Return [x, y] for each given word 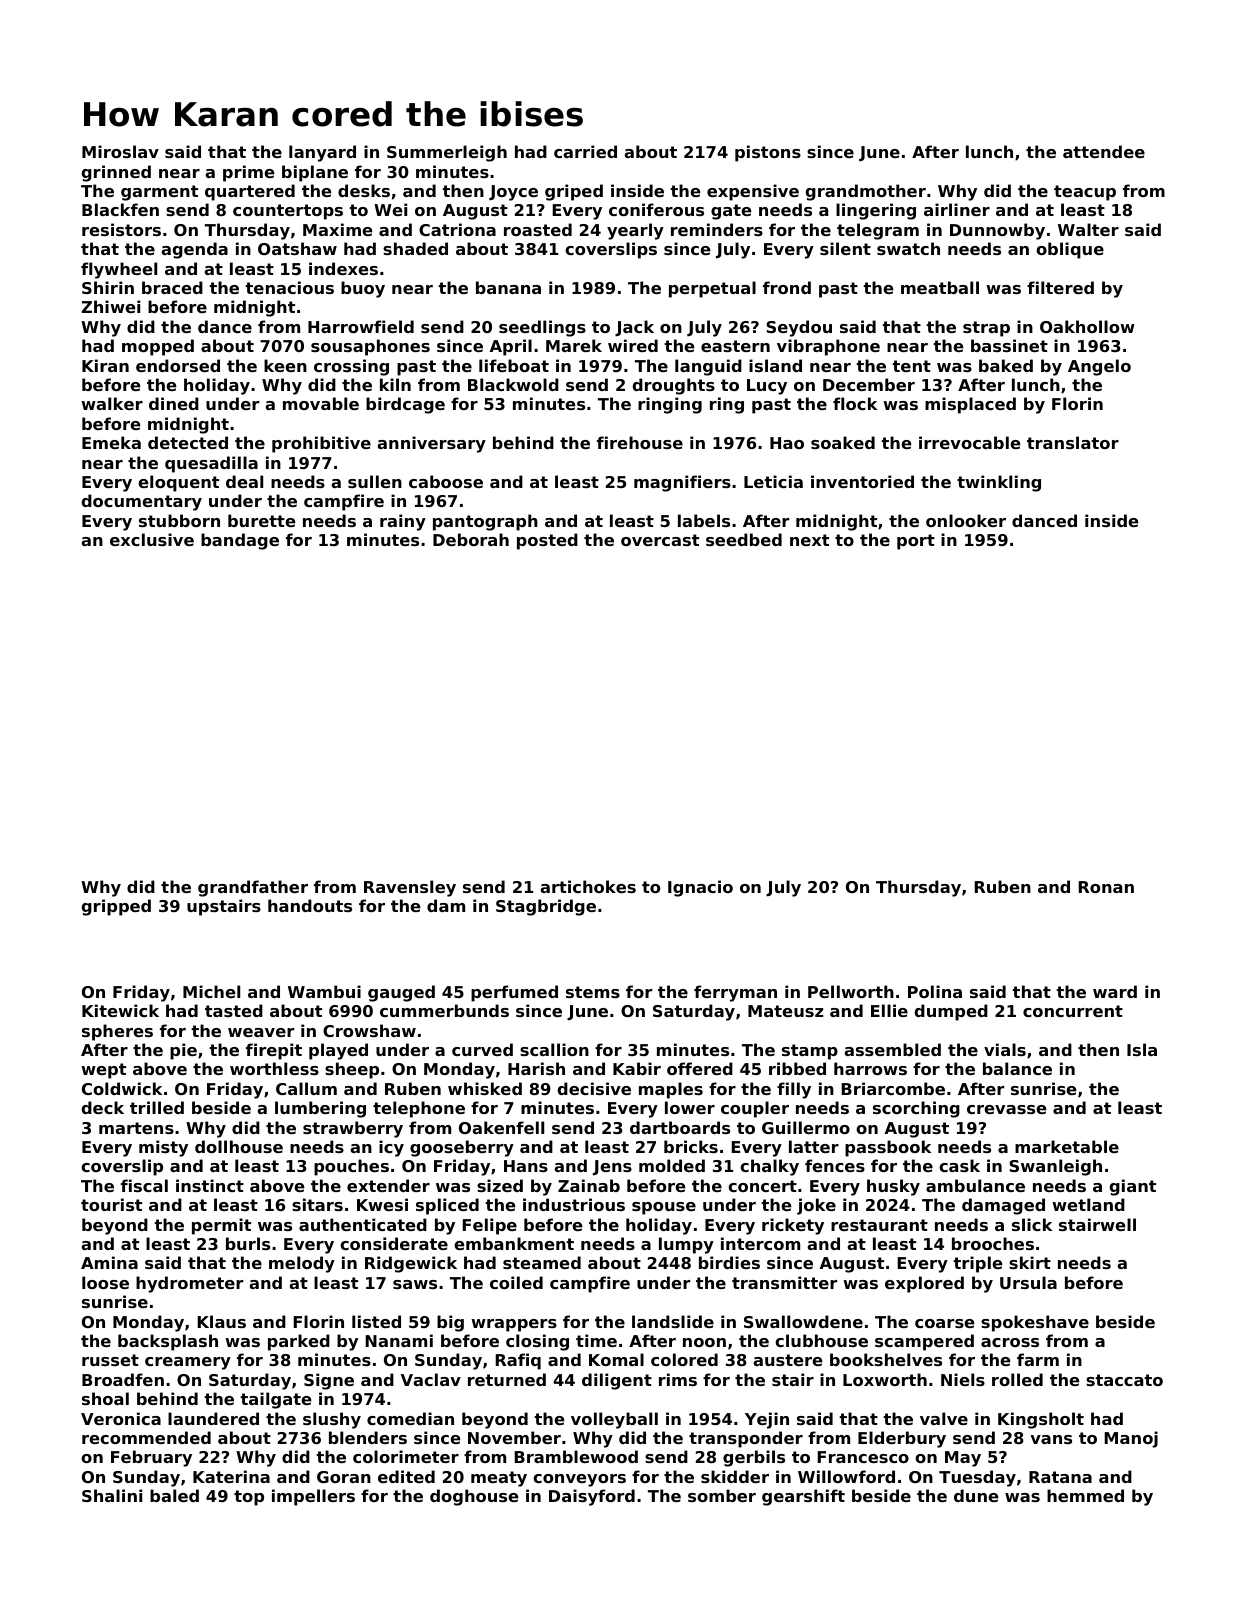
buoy [363, 289]
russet [110, 1360]
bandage [240, 541]
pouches [351, 1167]
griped [574, 192]
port [916, 542]
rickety [793, 1226]
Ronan [1106, 887]
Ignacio [700, 888]
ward [1115, 991]
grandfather [253, 888]
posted [547, 541]
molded [672, 1165]
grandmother [866, 192]
